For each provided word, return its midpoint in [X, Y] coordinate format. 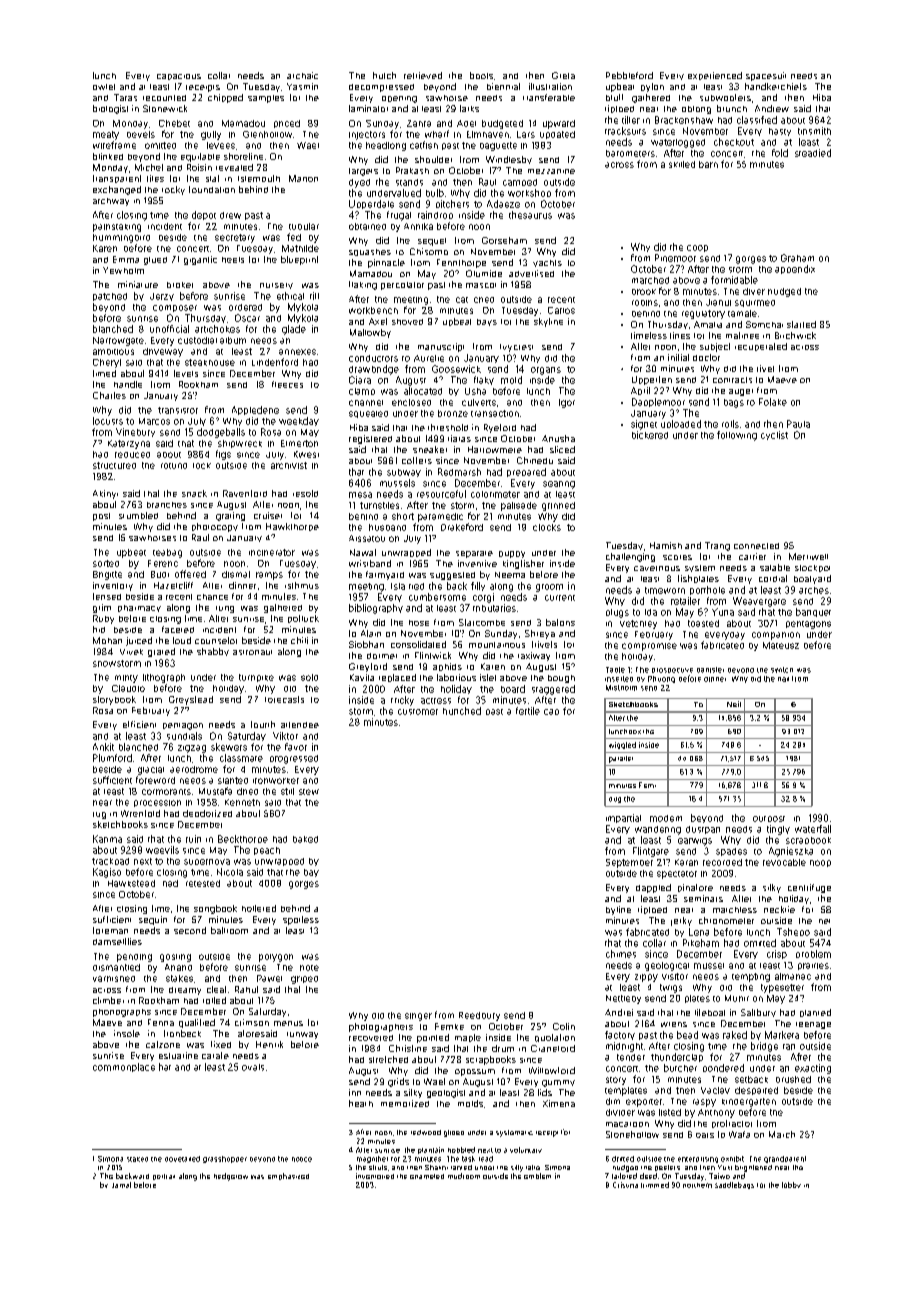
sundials [184, 736]
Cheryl [107, 363]
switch [782, 670]
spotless [301, 920]
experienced [715, 76]
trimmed [655, 1185]
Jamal [121, 1185]
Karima [107, 839]
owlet [104, 87]
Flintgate [651, 852]
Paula [798, 424]
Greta [563, 75]
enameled [427, 1176]
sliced [562, 449]
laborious [456, 677]
